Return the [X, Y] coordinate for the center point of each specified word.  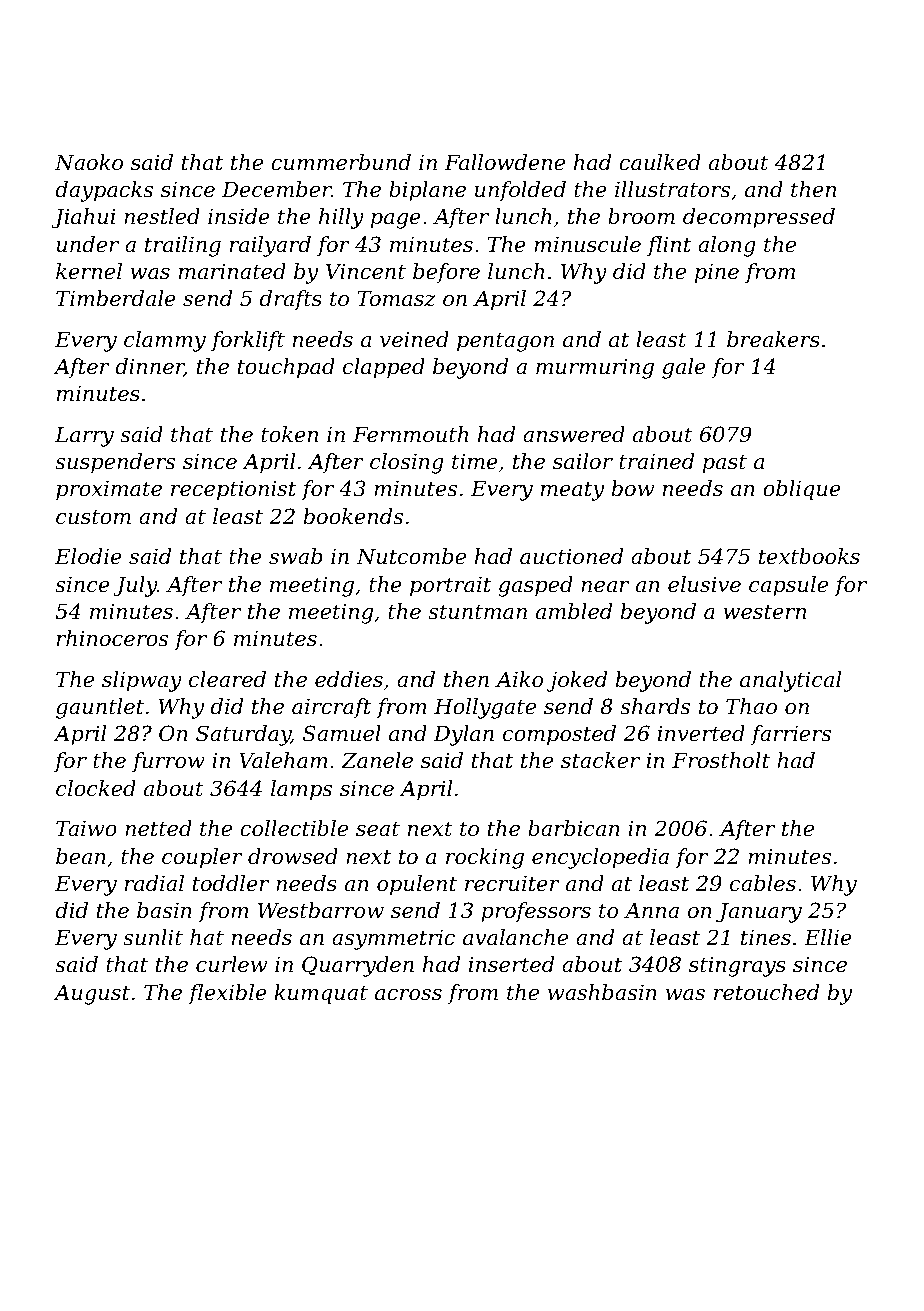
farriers [791, 735]
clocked [96, 788]
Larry [84, 436]
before [446, 273]
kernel [89, 271]
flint [669, 246]
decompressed [759, 218]
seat [378, 829]
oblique [802, 490]
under [88, 244]
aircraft [331, 708]
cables [763, 883]
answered [574, 434]
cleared [227, 679]
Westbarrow [321, 910]
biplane [427, 191]
